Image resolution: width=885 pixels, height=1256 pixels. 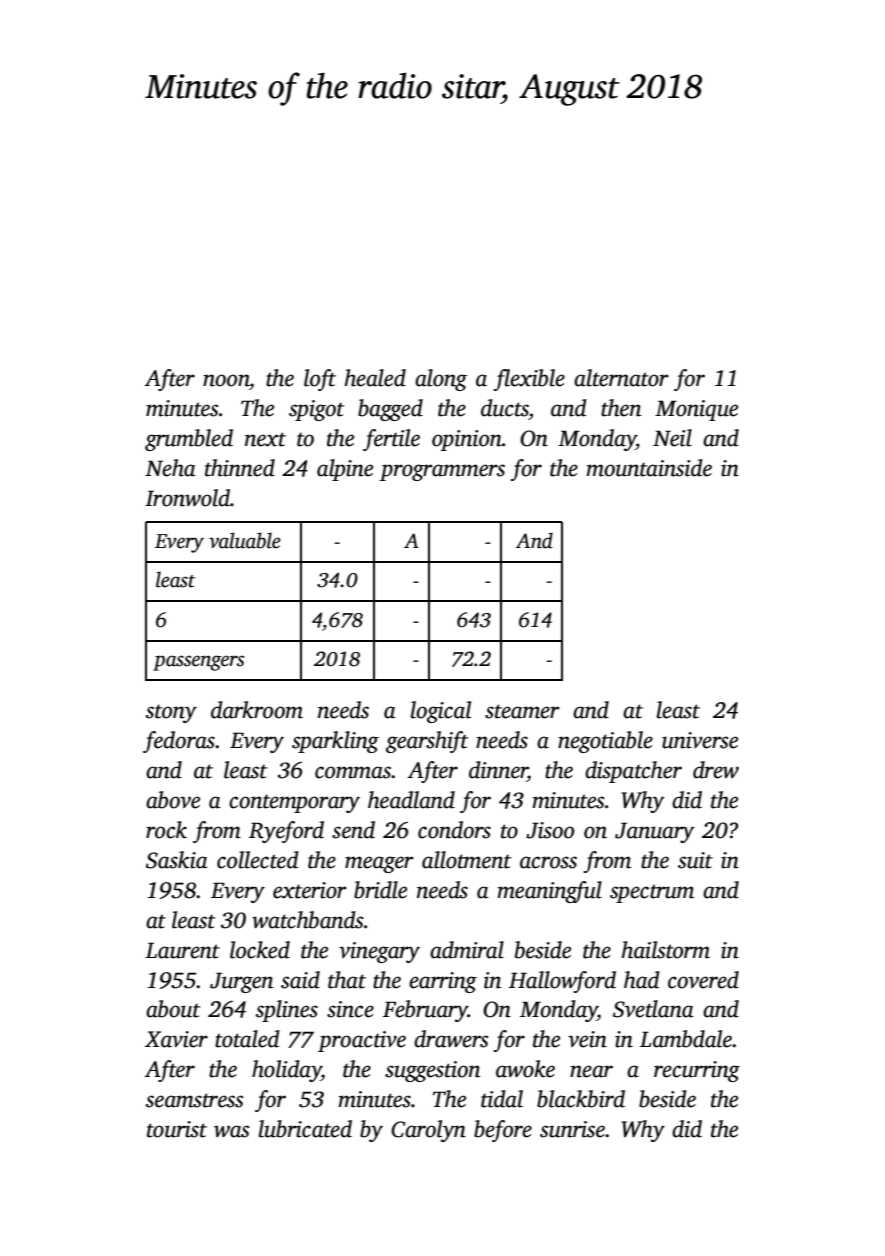 What do you see at coordinates (316, 410) in the document?
I see `spigot` at bounding box center [316, 410].
